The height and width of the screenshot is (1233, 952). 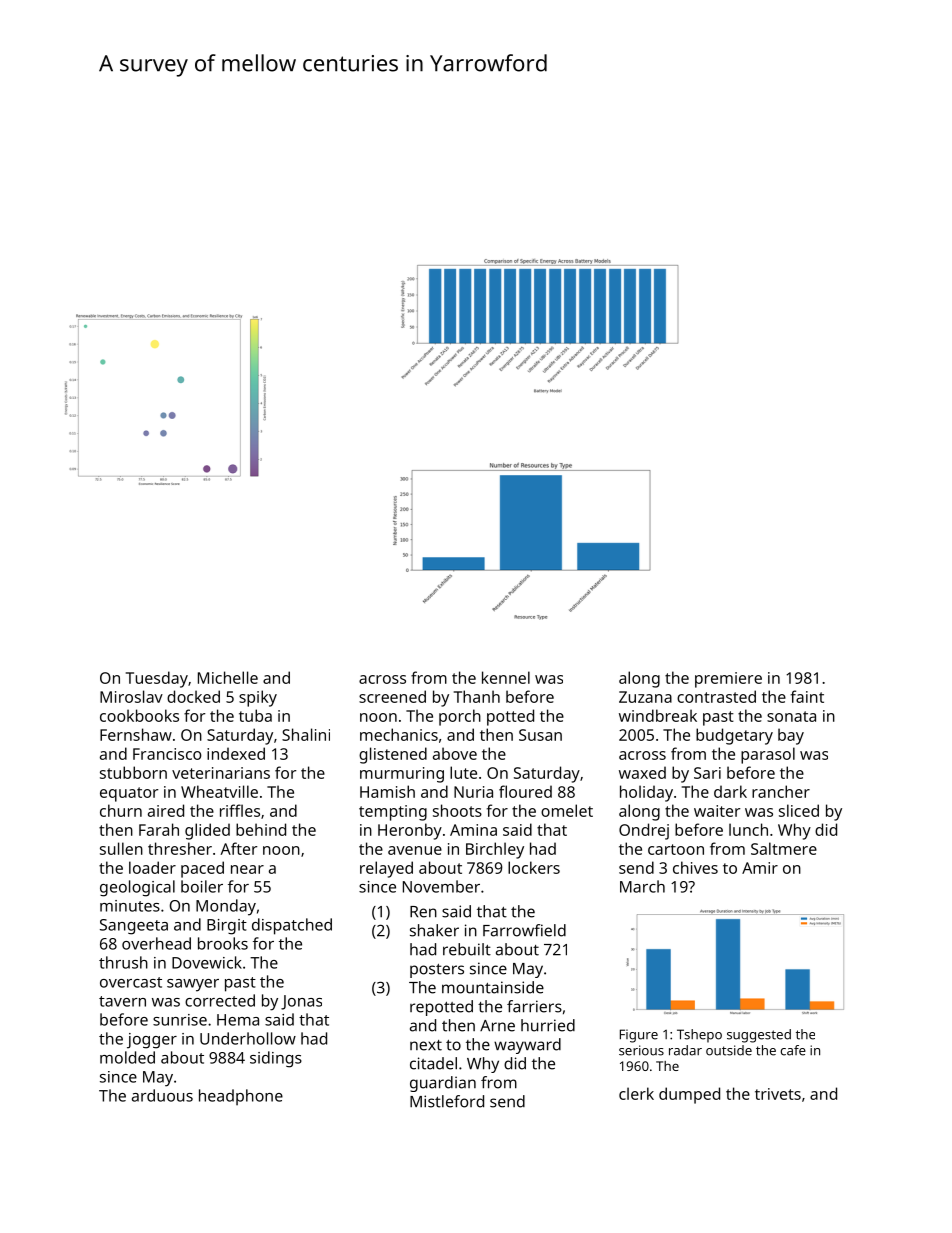 I want to click on Farrowfield, so click(x=524, y=930).
